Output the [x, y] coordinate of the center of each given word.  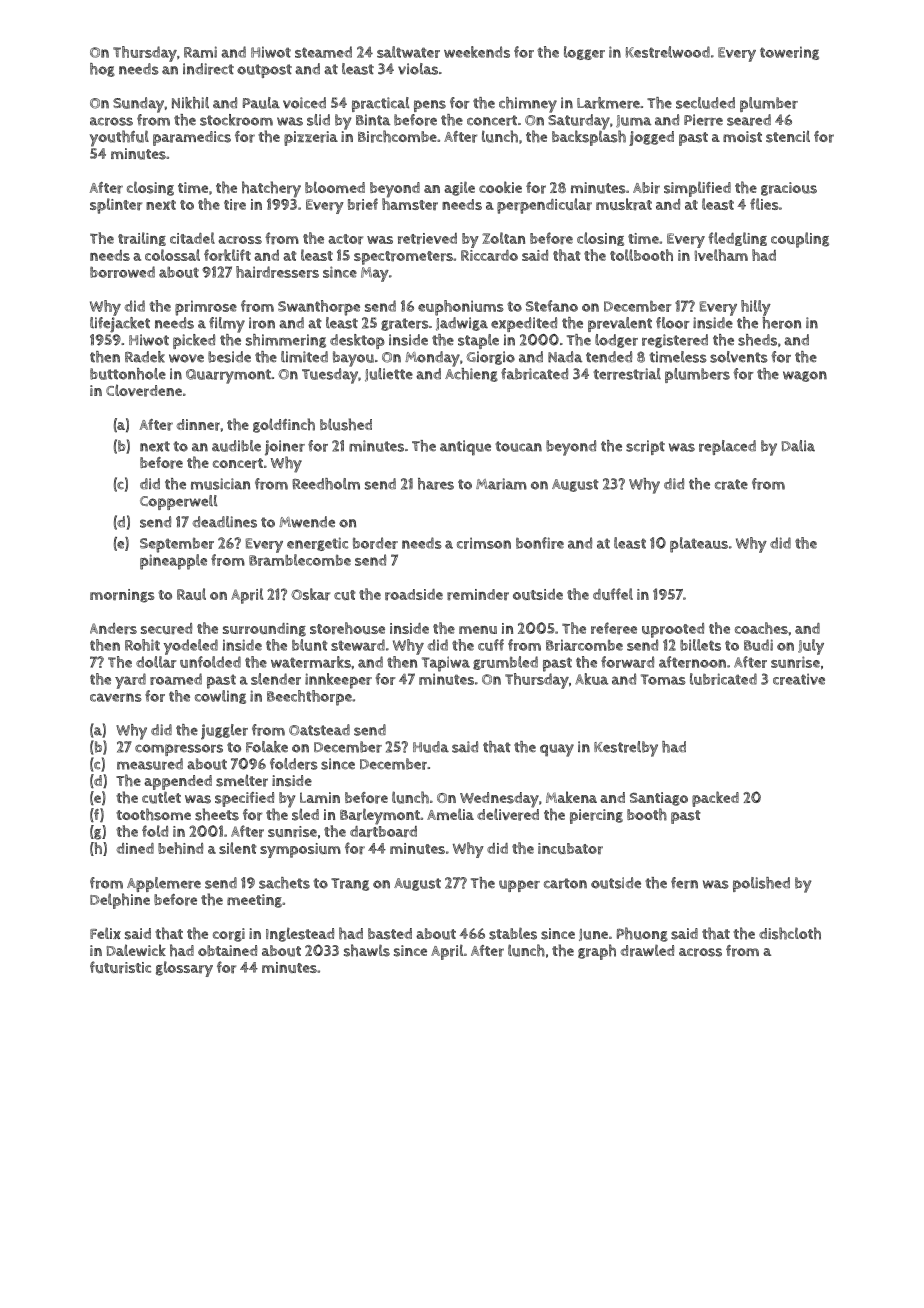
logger [584, 53]
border [375, 543]
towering [789, 53]
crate [731, 484]
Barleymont [380, 817]
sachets [284, 883]
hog [102, 70]
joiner [285, 448]
